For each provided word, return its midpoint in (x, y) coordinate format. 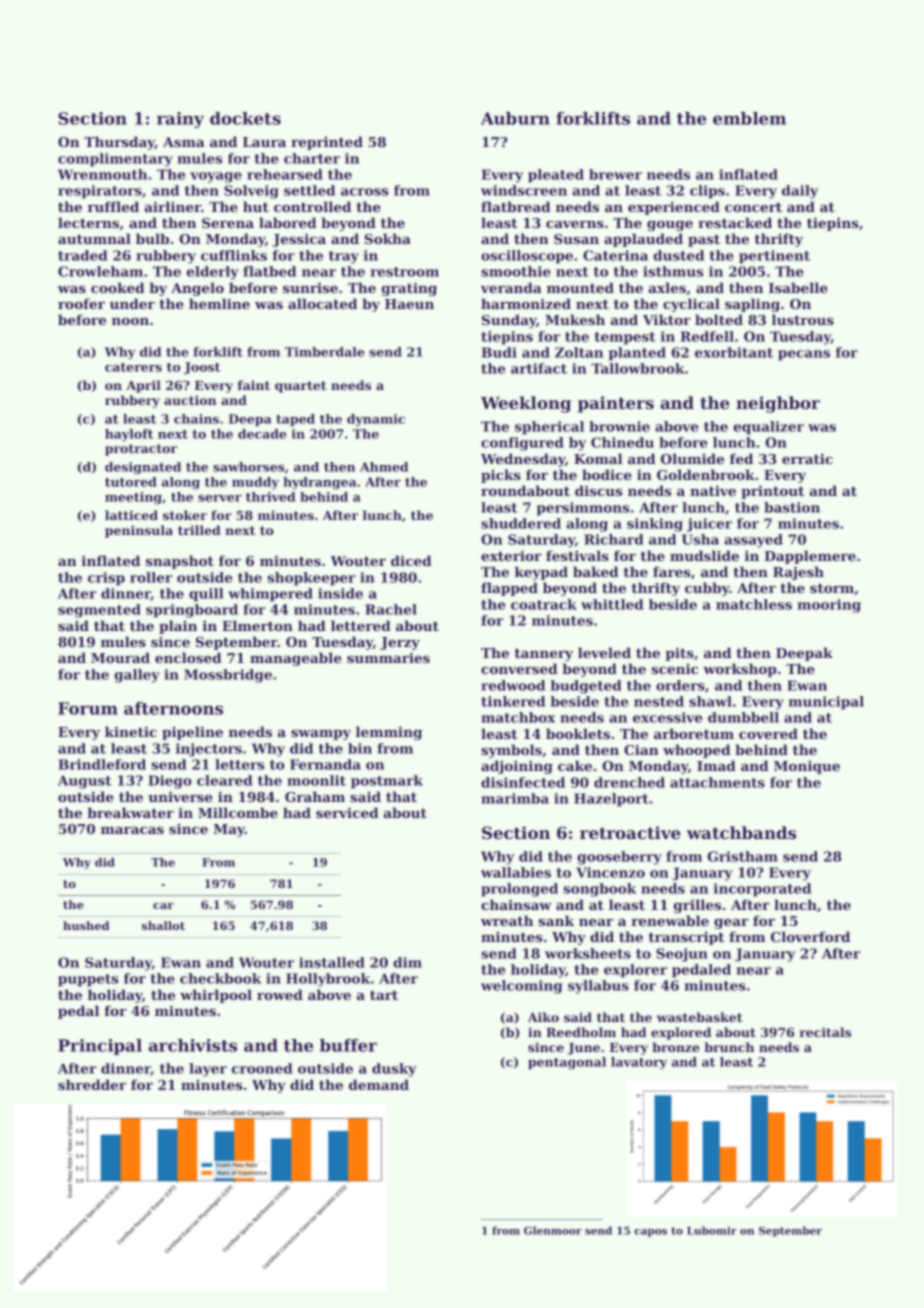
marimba (515, 798)
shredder (92, 1084)
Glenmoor (553, 1230)
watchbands (741, 832)
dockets (245, 118)
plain (178, 627)
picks (501, 476)
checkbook (220, 978)
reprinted (327, 143)
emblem (749, 118)
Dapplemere (810, 557)
